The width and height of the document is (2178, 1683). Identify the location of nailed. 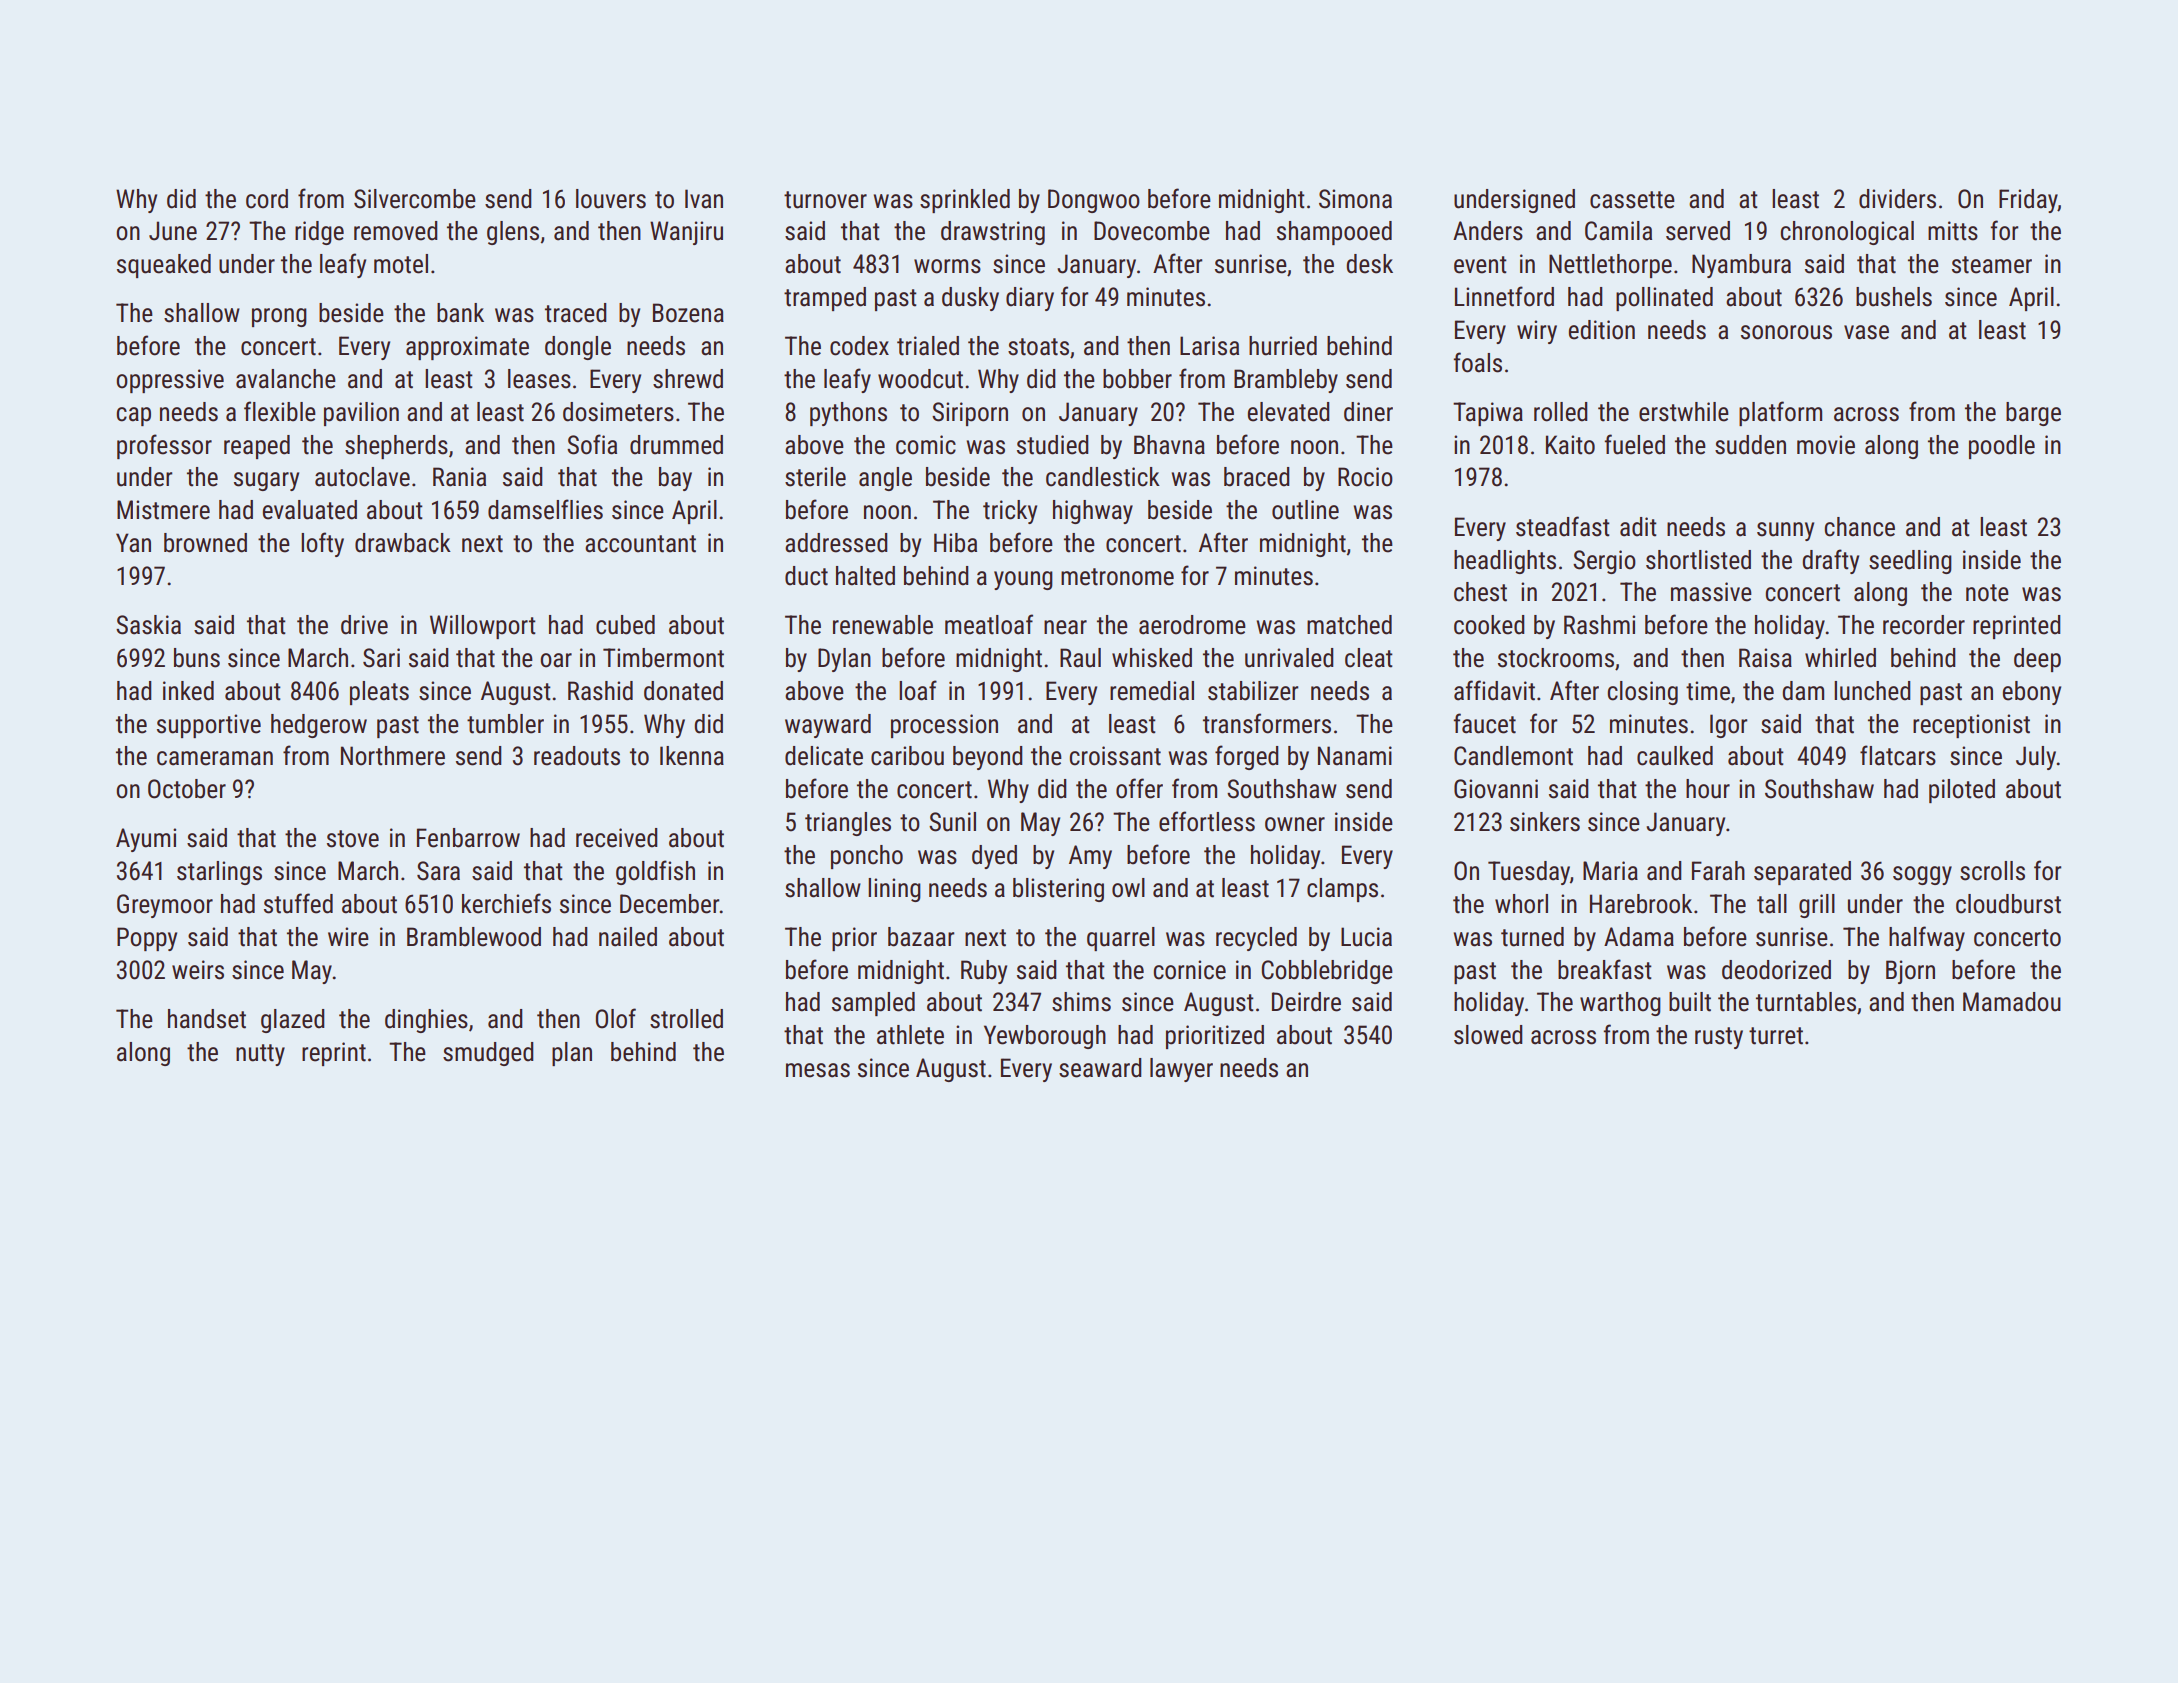
(628, 937).
